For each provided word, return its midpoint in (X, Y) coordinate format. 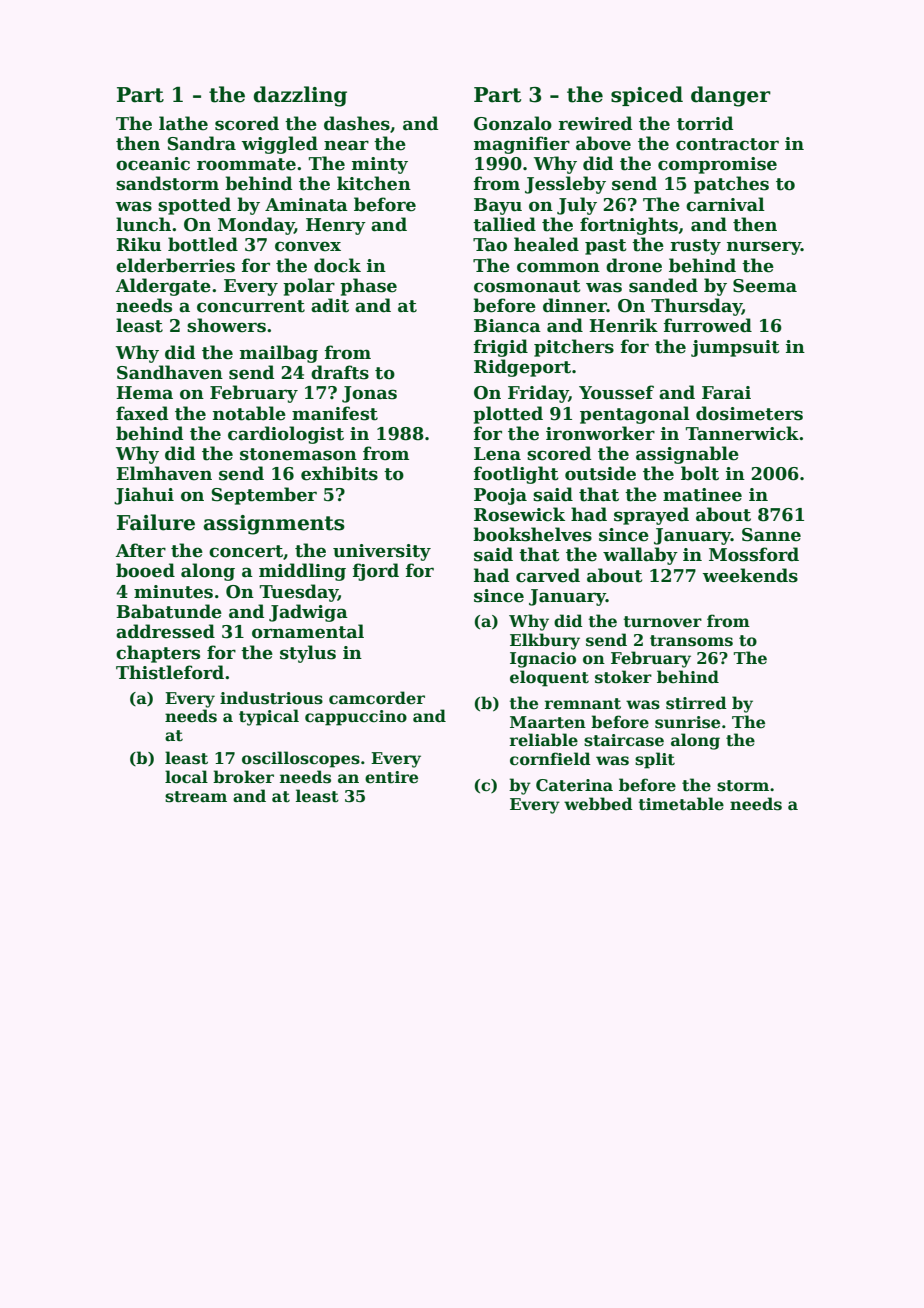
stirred (696, 703)
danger (731, 96)
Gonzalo (513, 123)
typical (269, 717)
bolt (700, 473)
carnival (725, 204)
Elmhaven (164, 473)
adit (330, 305)
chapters (158, 654)
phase (368, 287)
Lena (497, 454)
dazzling (300, 96)
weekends (750, 575)
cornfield (550, 759)
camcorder (377, 698)
